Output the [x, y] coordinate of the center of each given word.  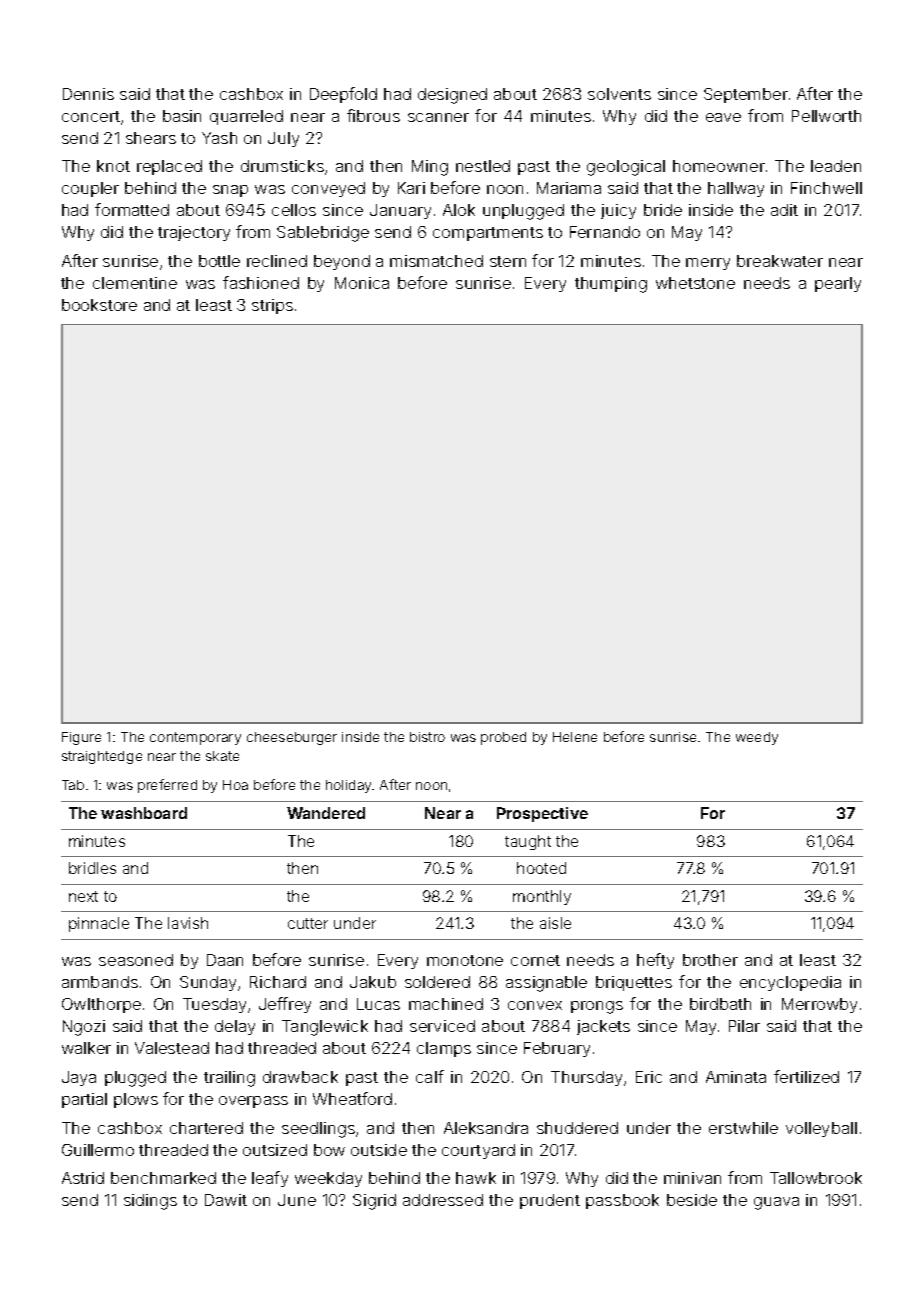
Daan [225, 960]
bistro [427, 737]
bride [663, 210]
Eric [649, 1077]
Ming [430, 168]
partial [84, 1100]
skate [222, 756]
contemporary [195, 738]
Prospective [542, 814]
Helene [575, 737]
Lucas [378, 1004]
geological [626, 168]
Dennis [88, 94]
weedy [757, 738]
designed [452, 96]
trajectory [194, 233]
